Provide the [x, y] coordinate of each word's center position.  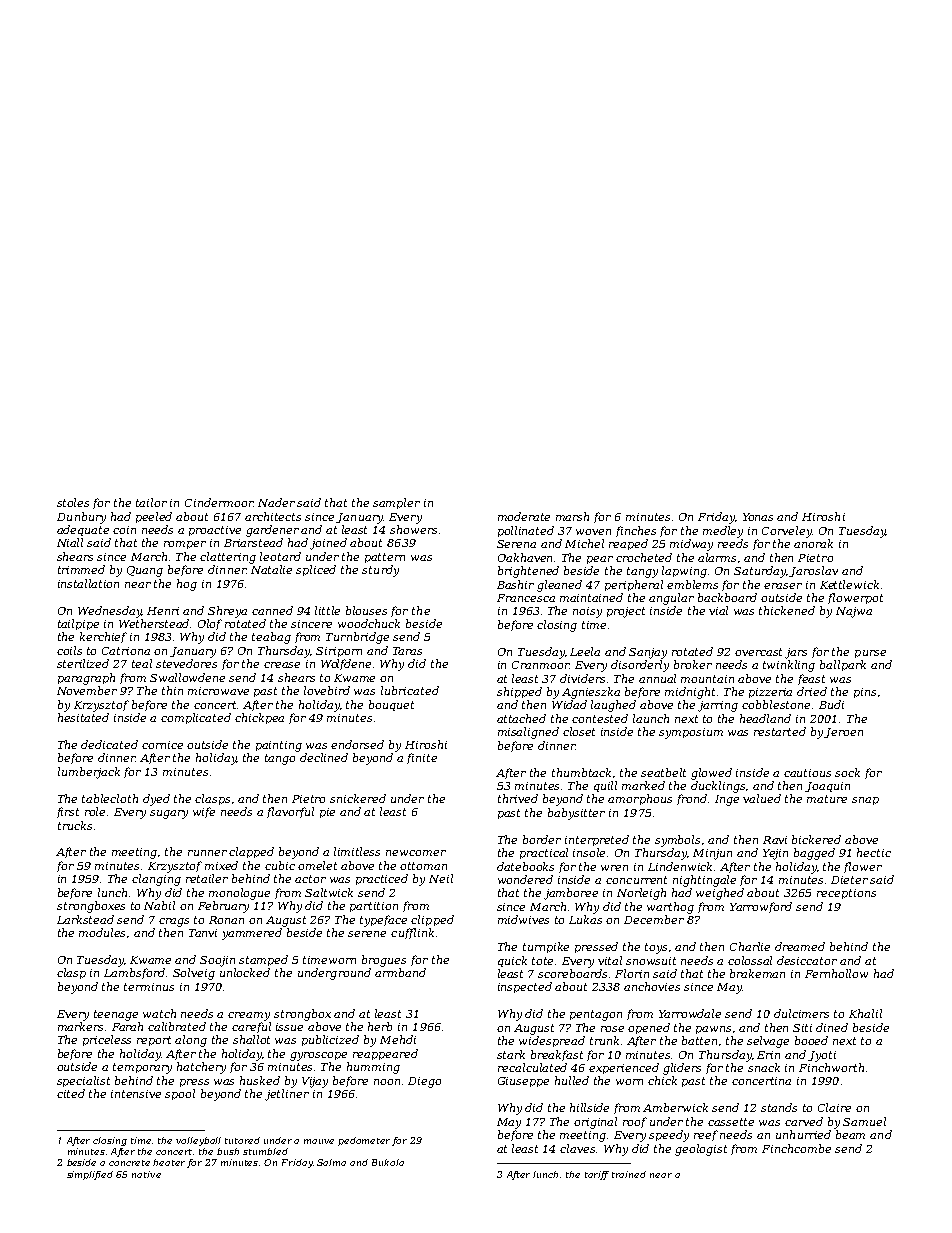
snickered [358, 798]
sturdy [380, 571]
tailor [151, 502]
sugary [169, 814]
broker [693, 664]
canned [272, 610]
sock [847, 772]
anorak [813, 543]
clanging [156, 880]
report [154, 1041]
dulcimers [801, 1013]
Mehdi [398, 1039]
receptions [846, 894]
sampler [396, 503]
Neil [441, 878]
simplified [90, 1175]
